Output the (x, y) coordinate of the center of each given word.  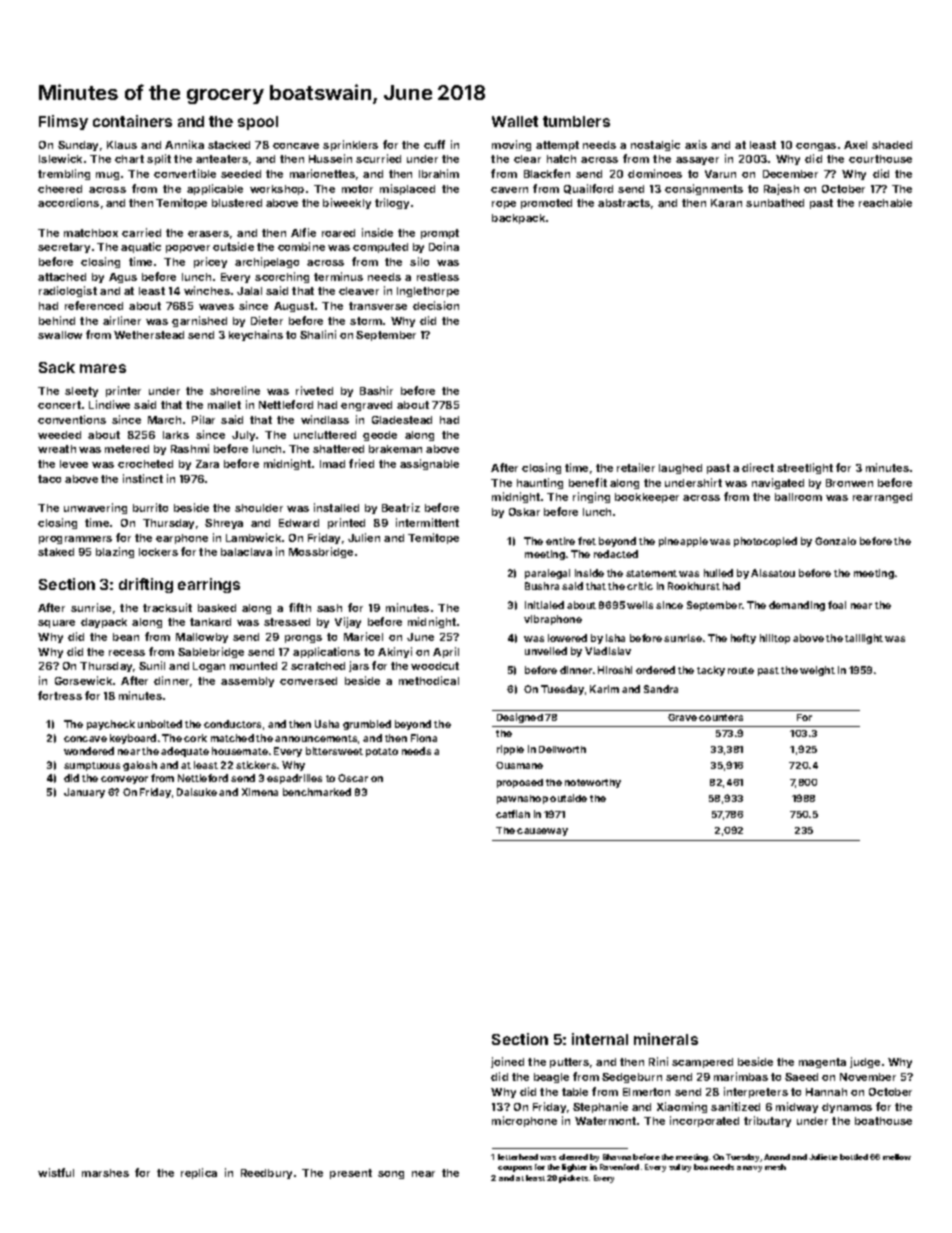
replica (199, 1173)
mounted (253, 666)
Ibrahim (439, 173)
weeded (59, 435)
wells (640, 605)
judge (865, 1062)
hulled (718, 573)
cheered (60, 189)
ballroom (798, 497)
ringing (591, 497)
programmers (75, 540)
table (575, 1092)
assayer (697, 161)
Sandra (661, 689)
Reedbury (266, 1174)
